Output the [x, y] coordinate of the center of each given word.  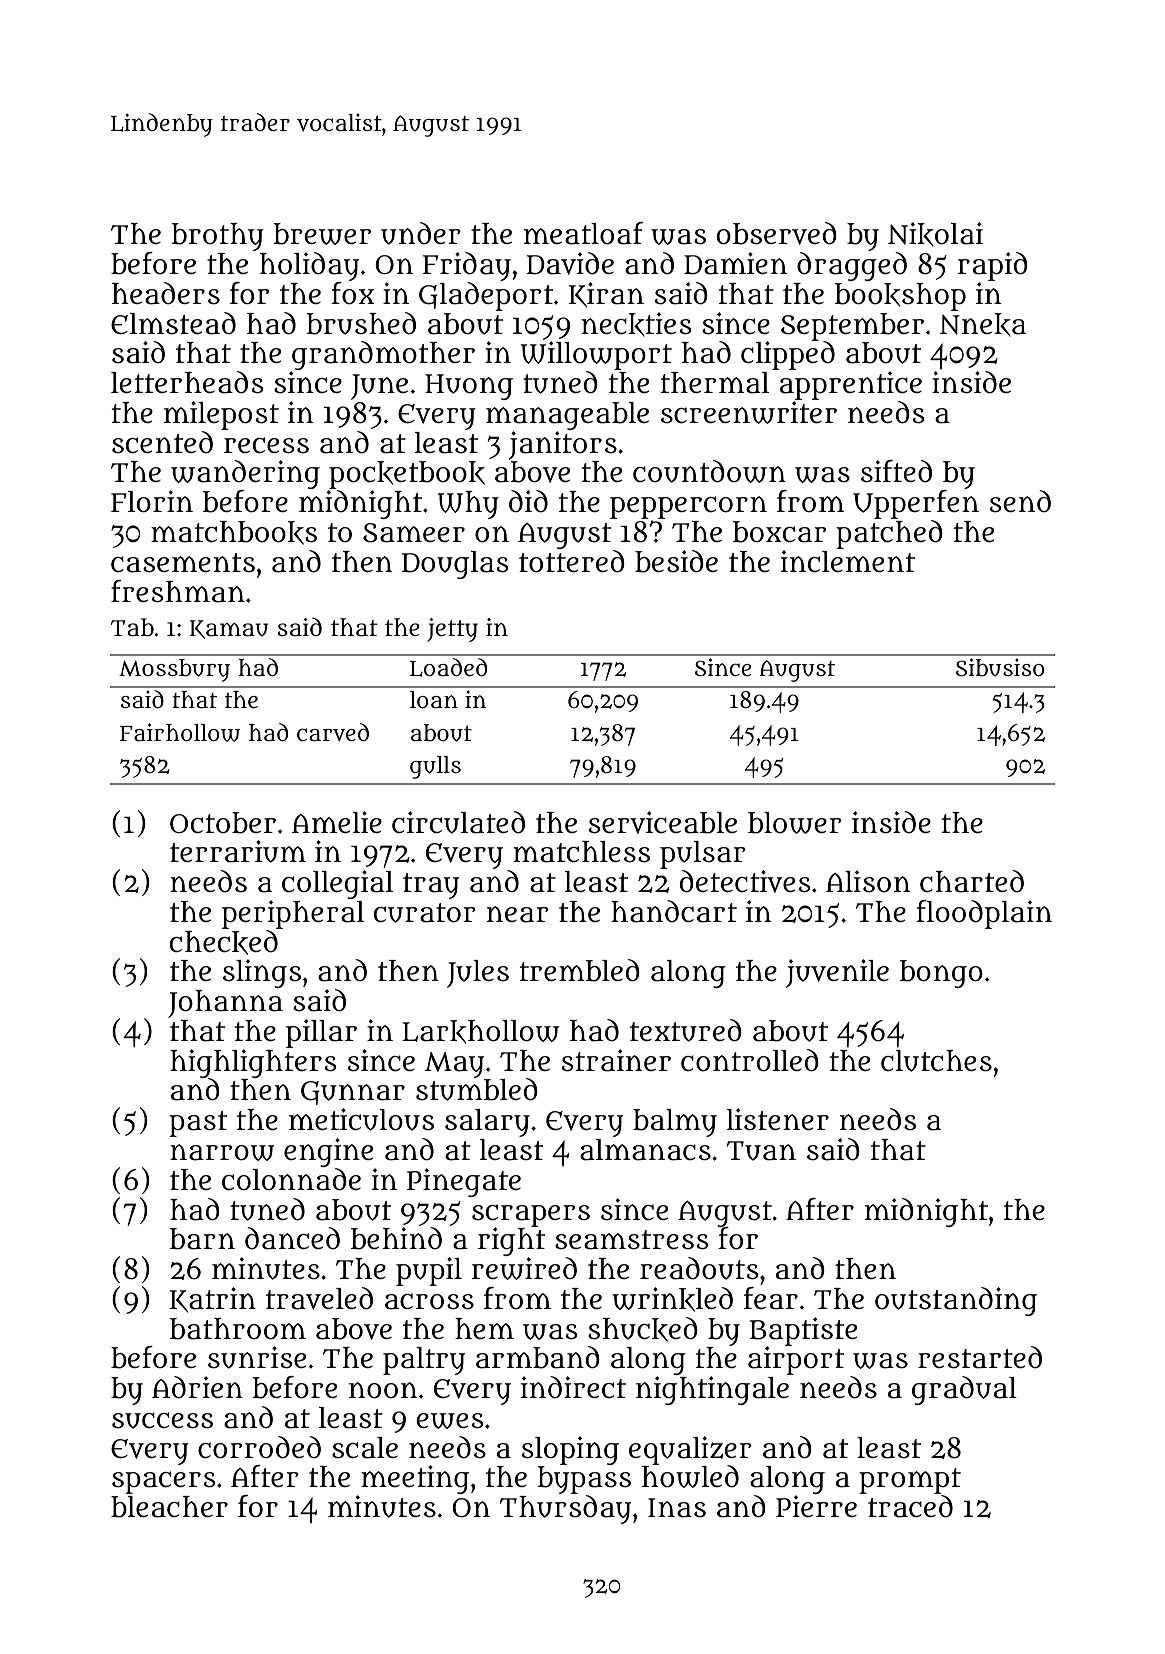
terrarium [238, 851]
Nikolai [935, 234]
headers [166, 293]
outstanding [956, 1301]
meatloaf [583, 233]
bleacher [169, 1507]
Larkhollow [480, 1032]
